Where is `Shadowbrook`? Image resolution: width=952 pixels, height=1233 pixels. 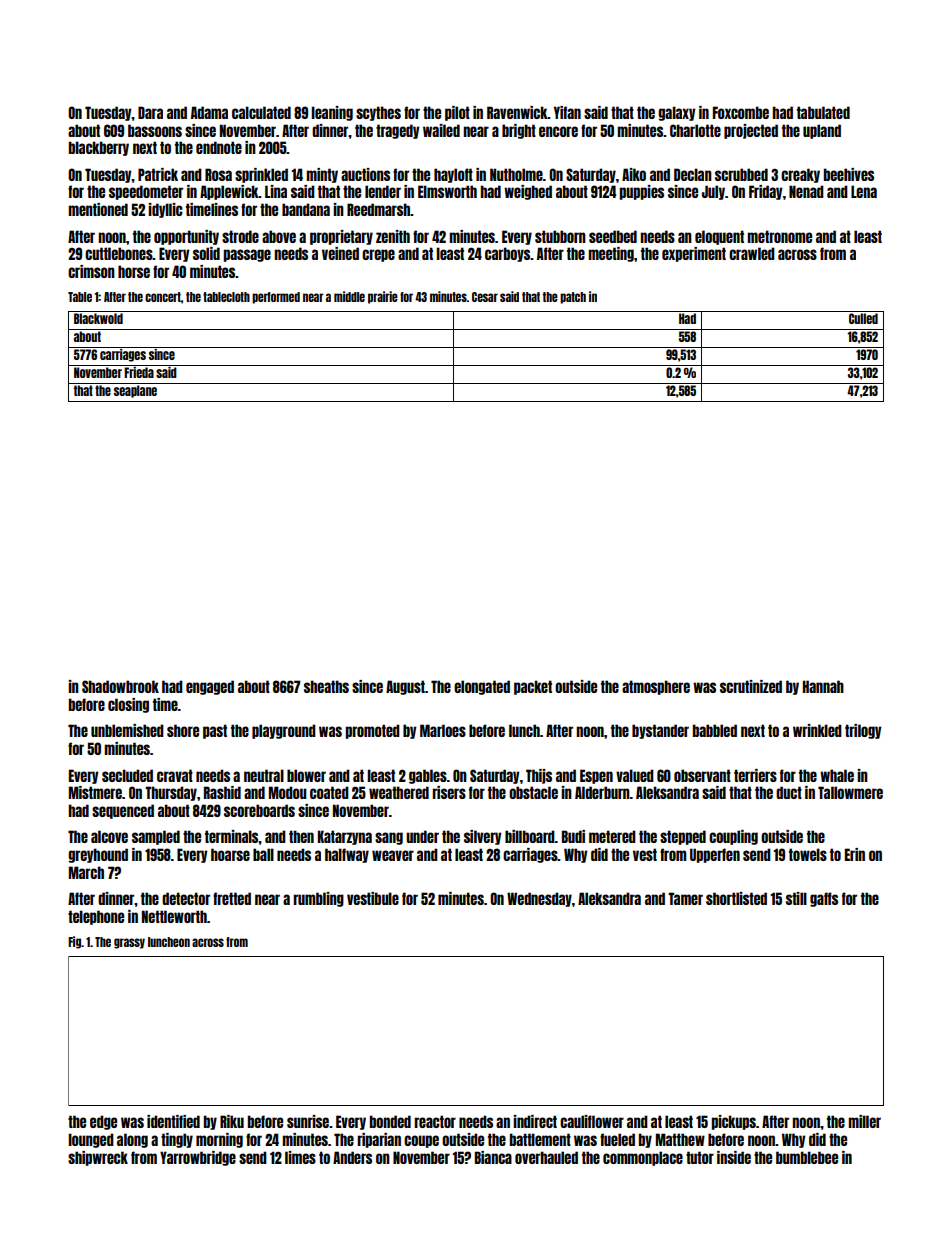 Shadowbrook is located at coordinates (120, 686).
